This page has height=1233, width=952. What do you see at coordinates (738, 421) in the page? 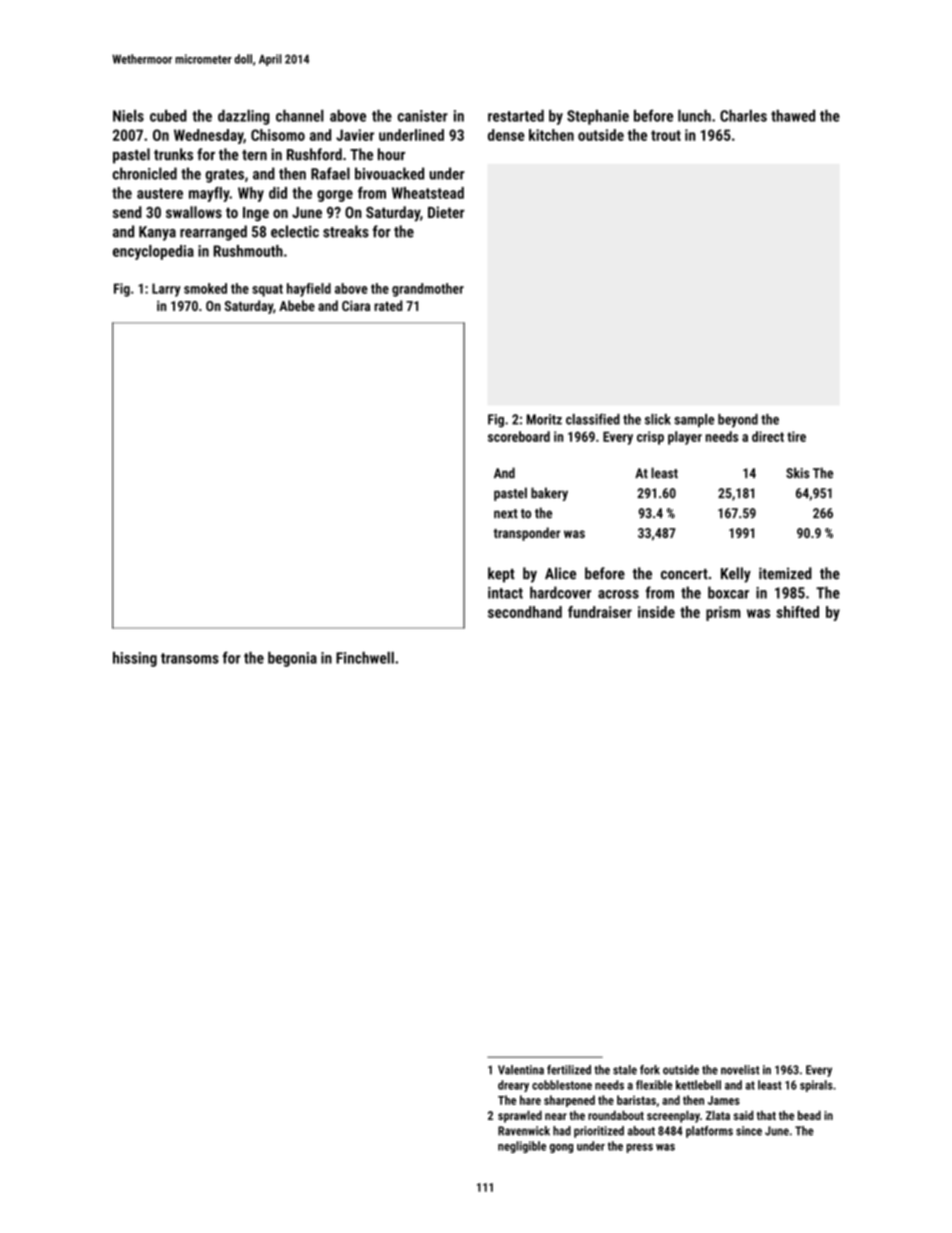
I see `beyond` at bounding box center [738, 421].
